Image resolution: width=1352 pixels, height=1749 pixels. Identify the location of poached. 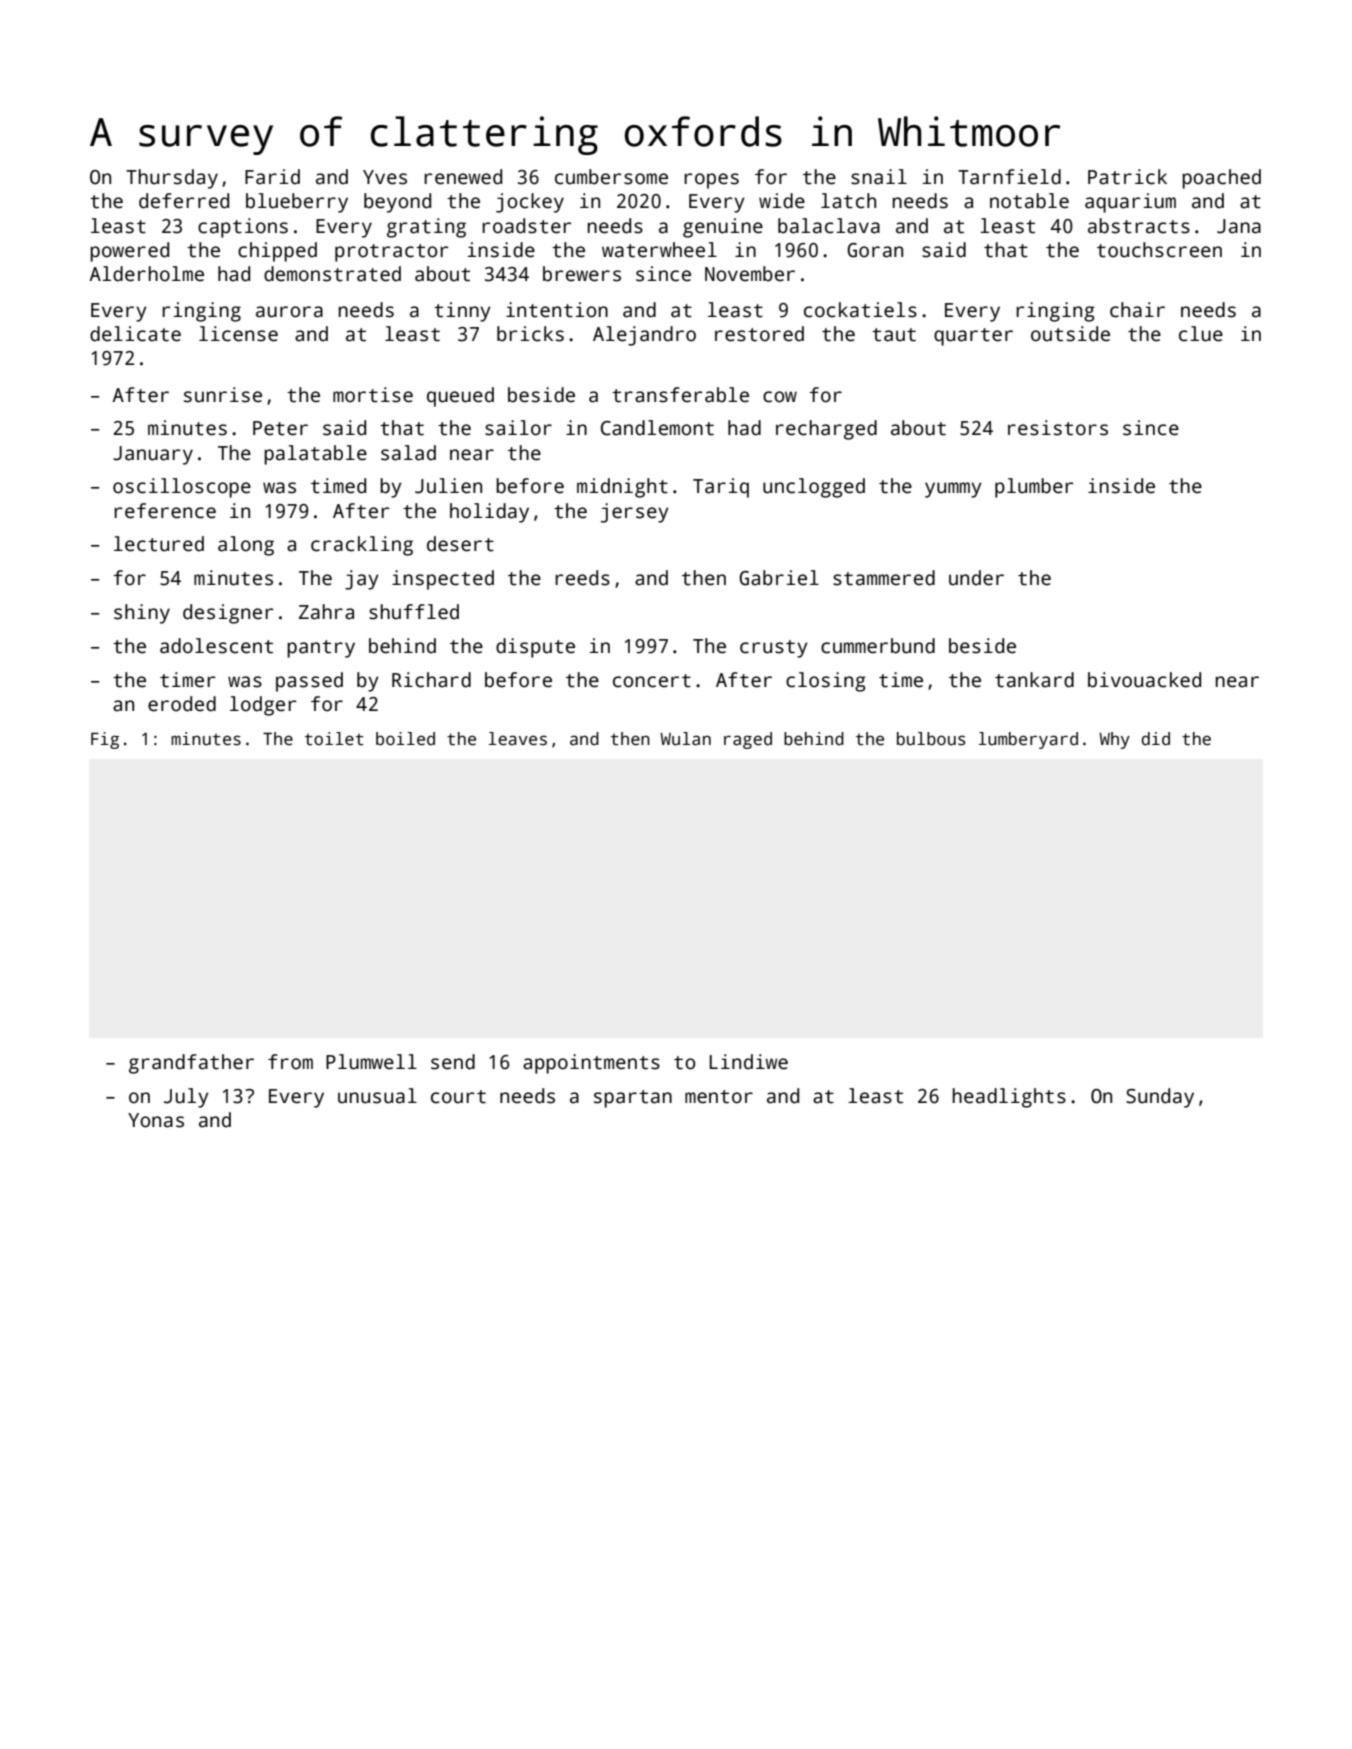
(1221, 179).
